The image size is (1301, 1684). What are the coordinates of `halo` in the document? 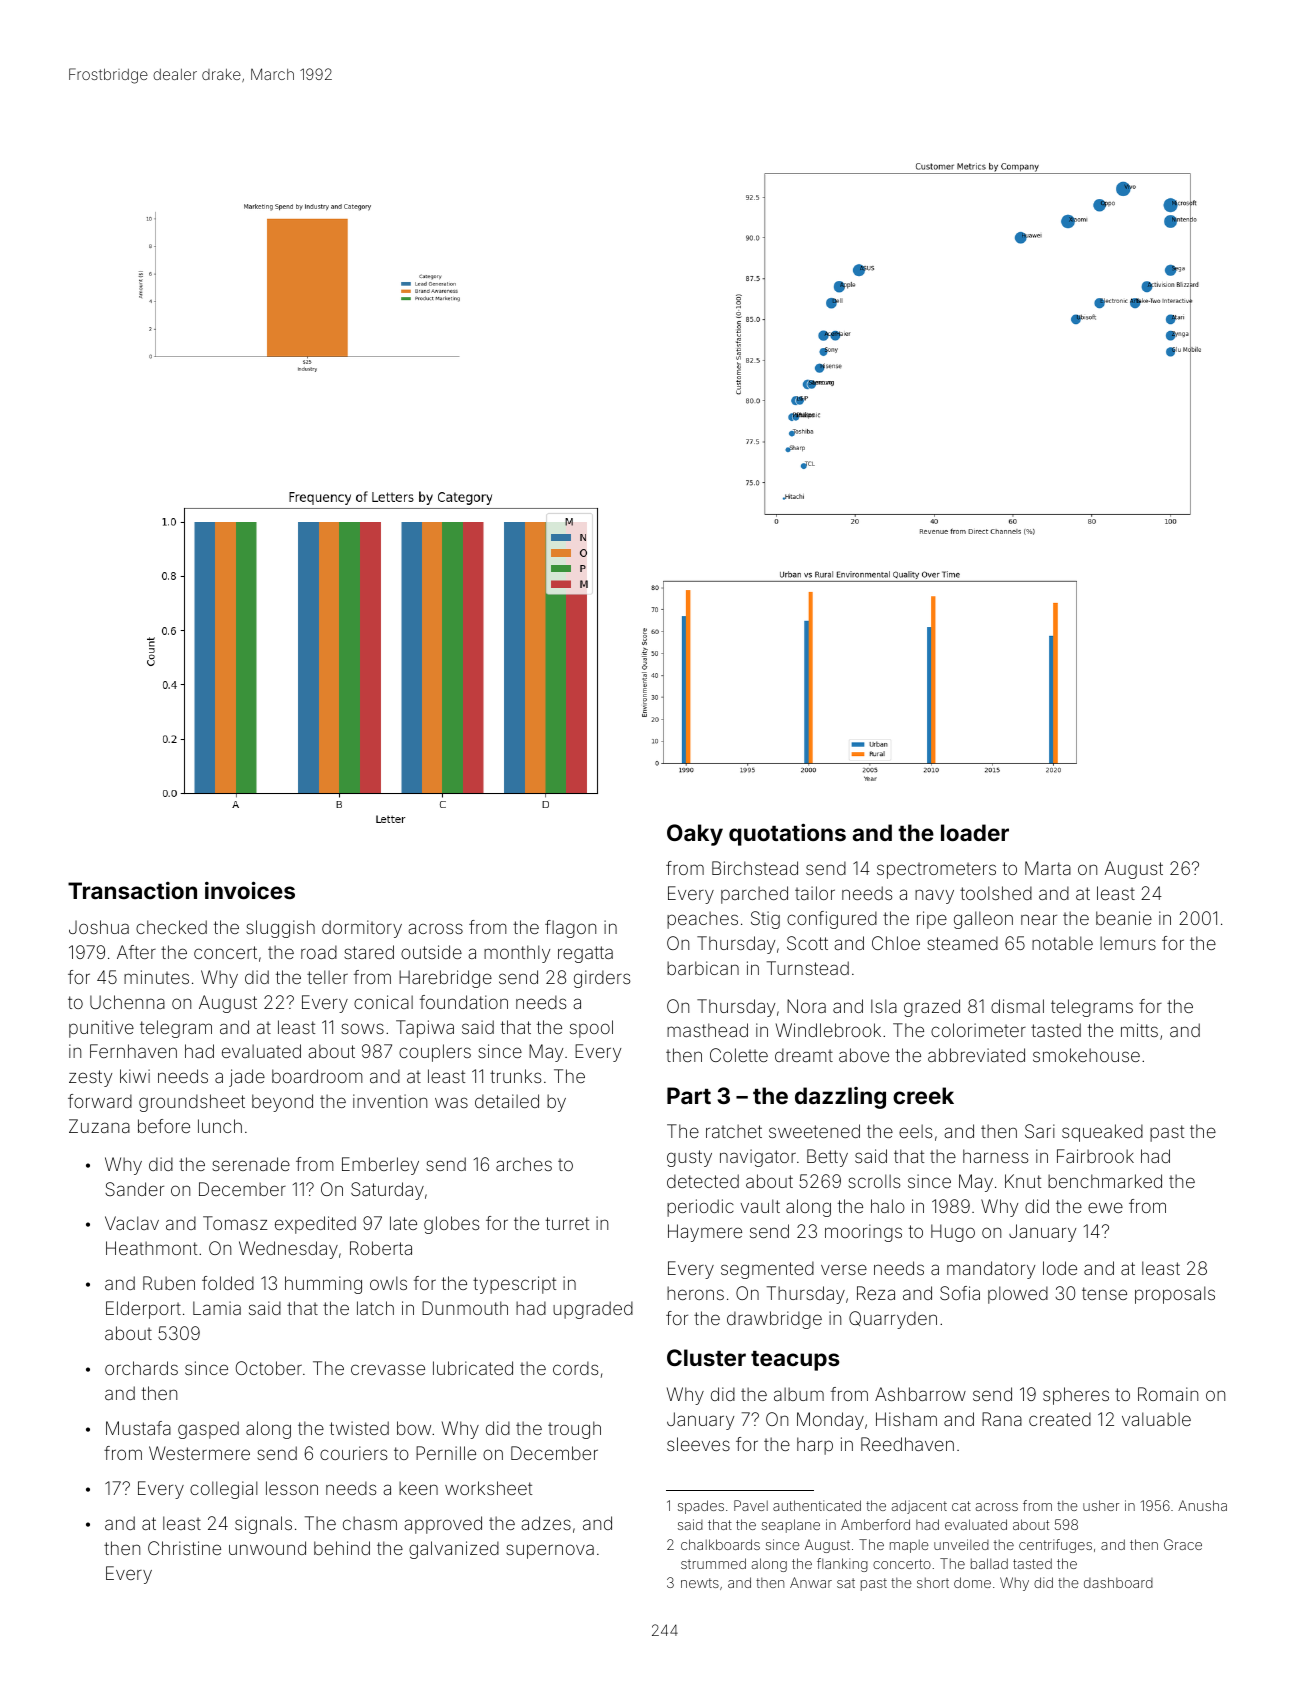 It's located at (888, 1206).
